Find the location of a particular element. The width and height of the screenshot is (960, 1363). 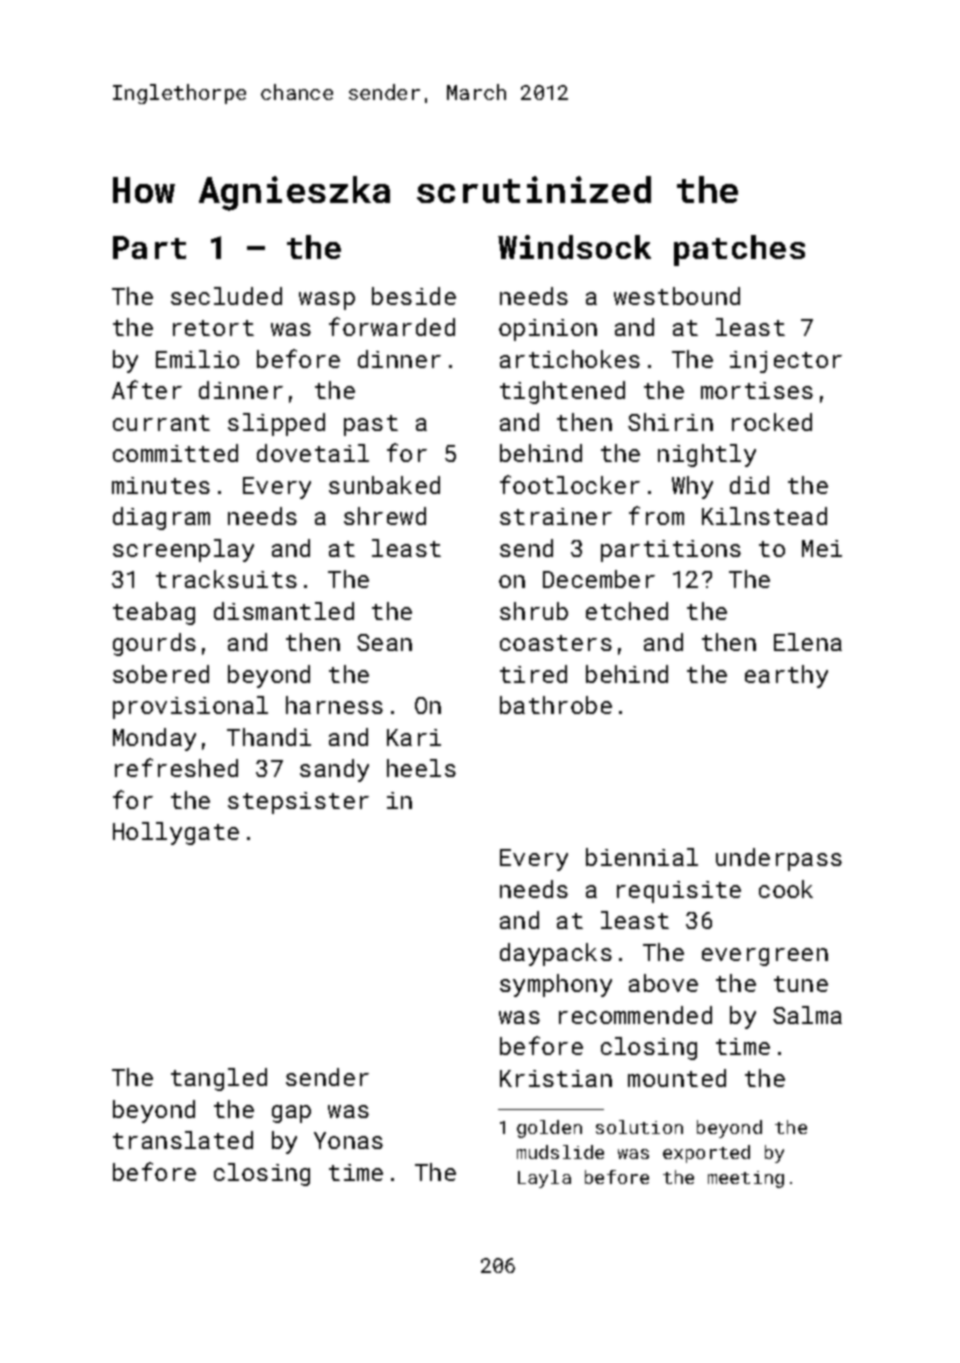

Hollygate is located at coordinates (176, 833).
